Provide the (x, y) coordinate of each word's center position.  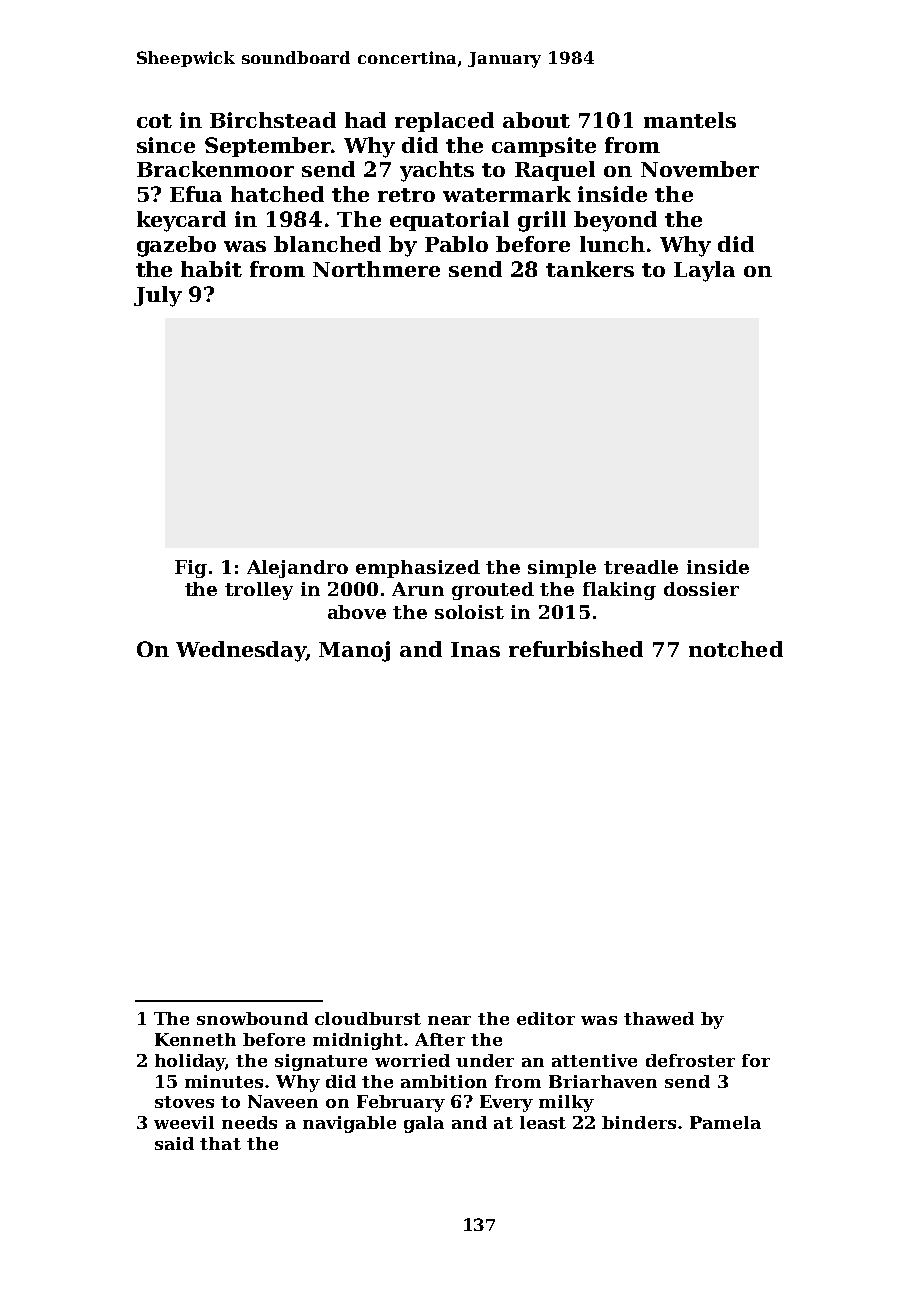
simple (562, 569)
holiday (190, 1062)
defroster (690, 1060)
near (449, 1020)
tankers (590, 269)
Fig (191, 569)
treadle (641, 567)
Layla (704, 271)
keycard (181, 221)
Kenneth (195, 1039)
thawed (659, 1018)
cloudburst (368, 1018)
